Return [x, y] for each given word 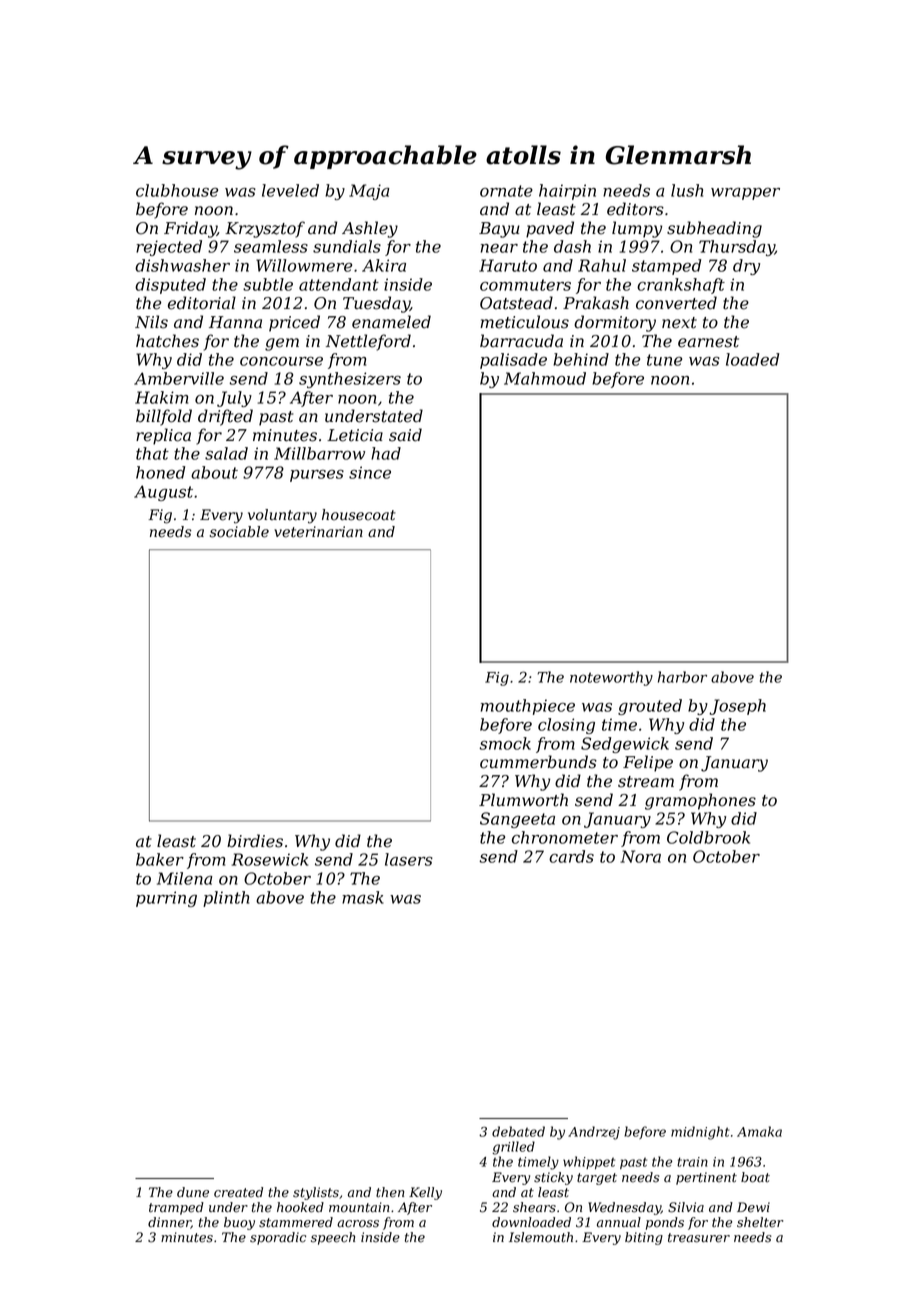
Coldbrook [708, 837]
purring [166, 899]
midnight [700, 1133]
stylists [316, 1193]
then [390, 1192]
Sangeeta [517, 820]
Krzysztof [265, 229]
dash [572, 246]
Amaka [759, 1131]
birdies [255, 841]
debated [518, 1131]
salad [226, 453]
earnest [708, 342]
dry [746, 267]
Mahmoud [545, 378]
